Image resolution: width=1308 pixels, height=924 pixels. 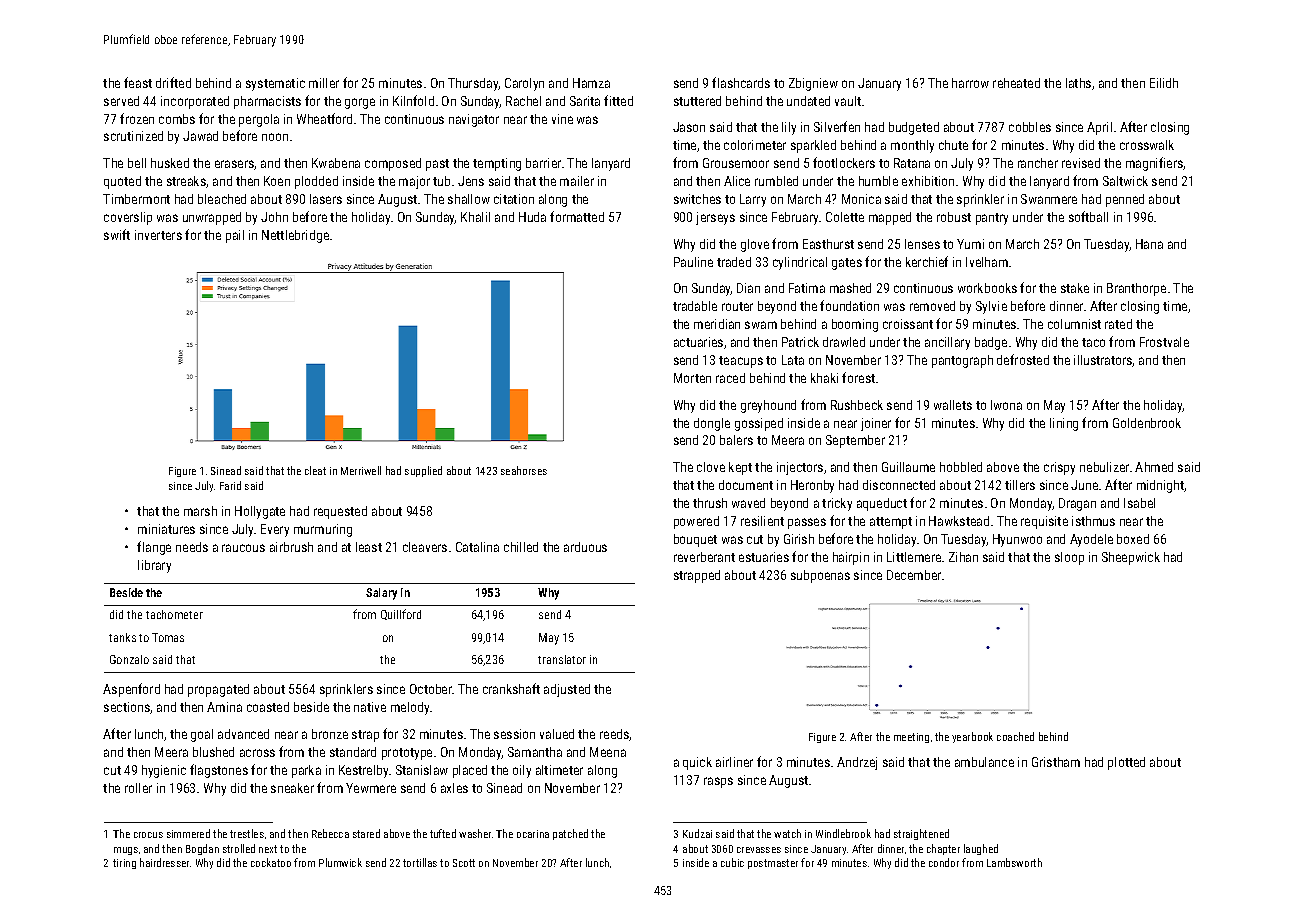 What do you see at coordinates (1056, 762) in the screenshot?
I see `Gristham` at bounding box center [1056, 762].
